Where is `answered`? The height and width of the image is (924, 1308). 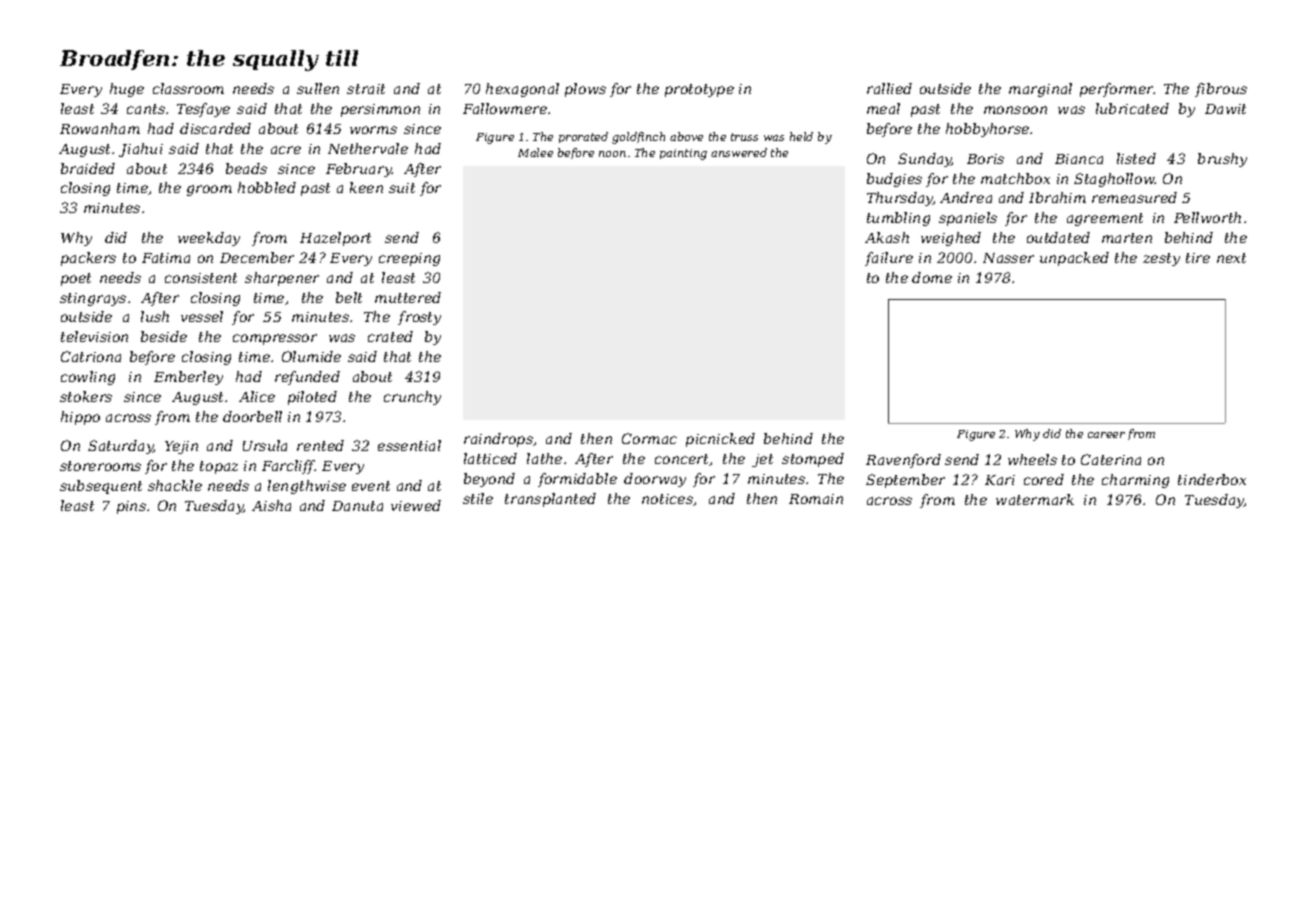
answered is located at coordinates (739, 152).
